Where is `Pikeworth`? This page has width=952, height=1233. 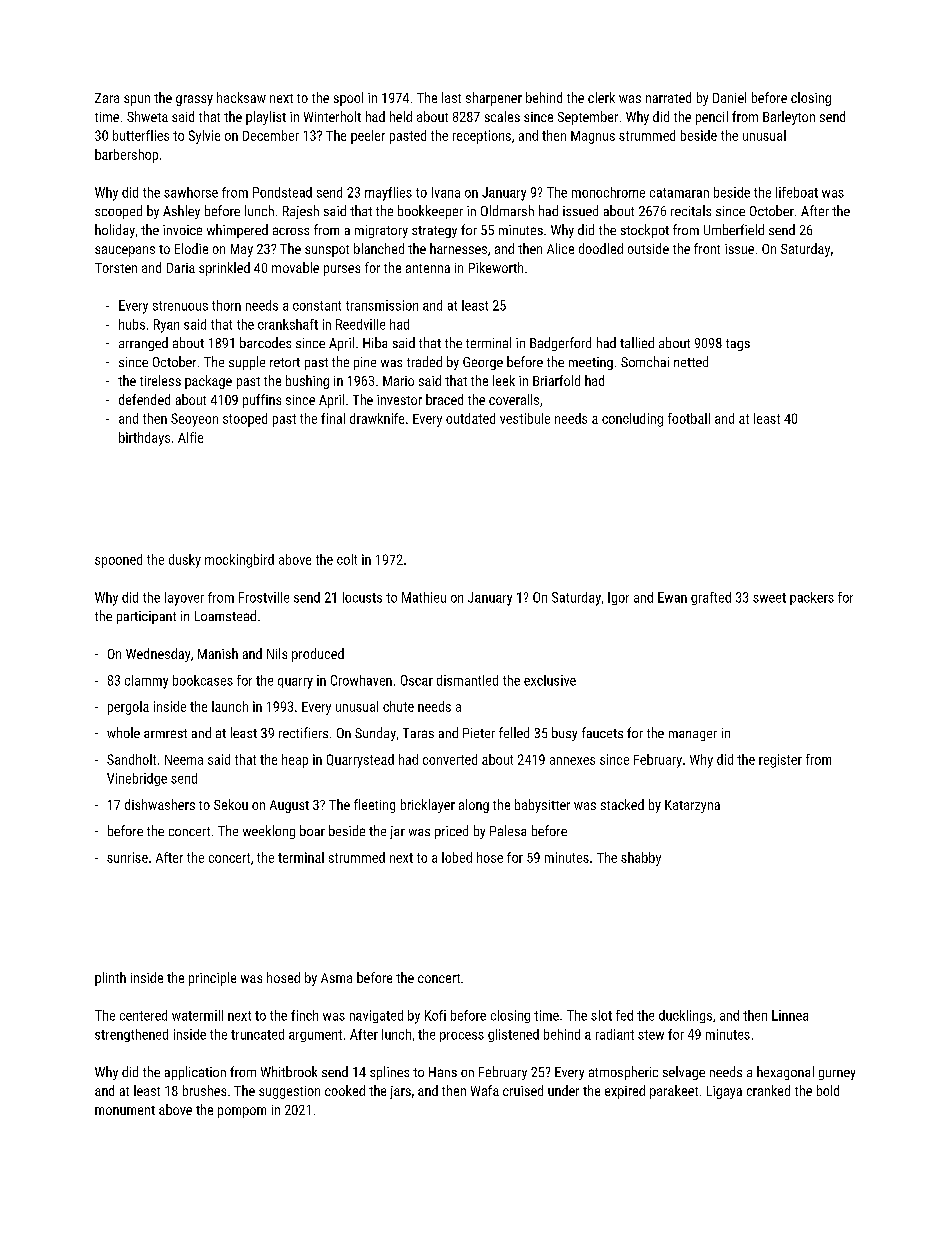 Pikeworth is located at coordinates (496, 267).
